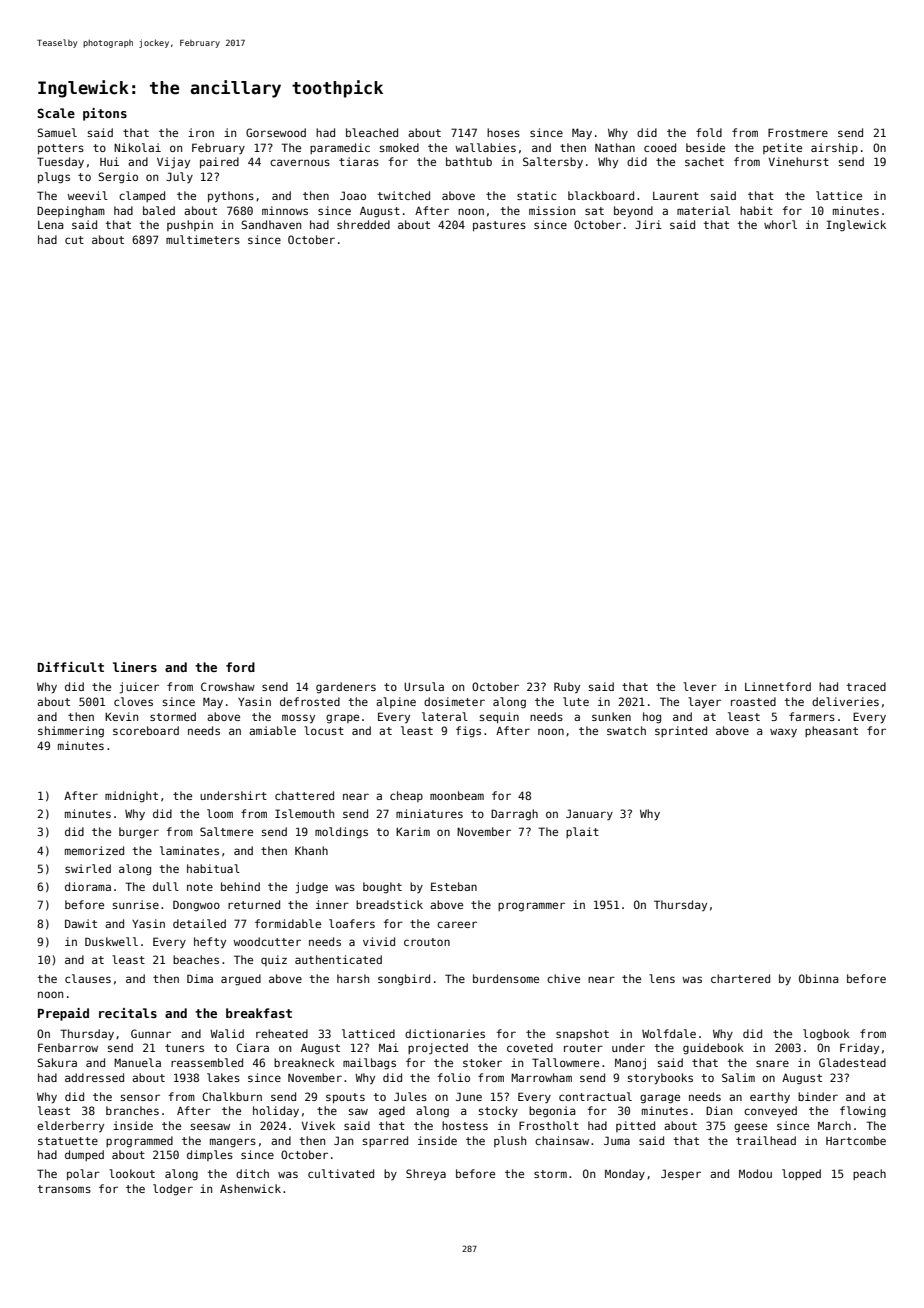 The height and width of the screenshot is (1308, 924). I want to click on whorl, so click(780, 224).
